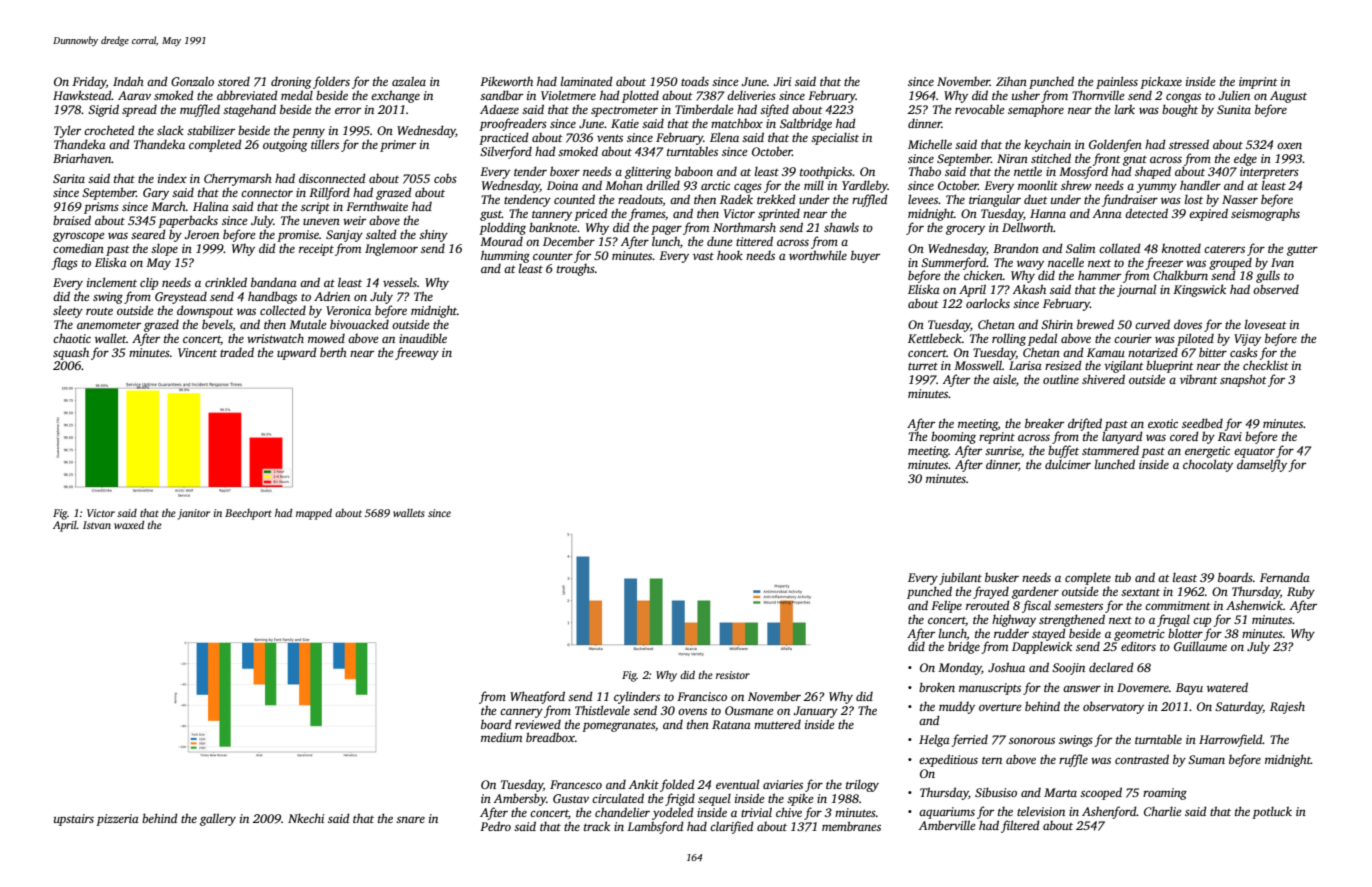  Describe the element at coordinates (1117, 82) in the screenshot. I see `painless` at that location.
